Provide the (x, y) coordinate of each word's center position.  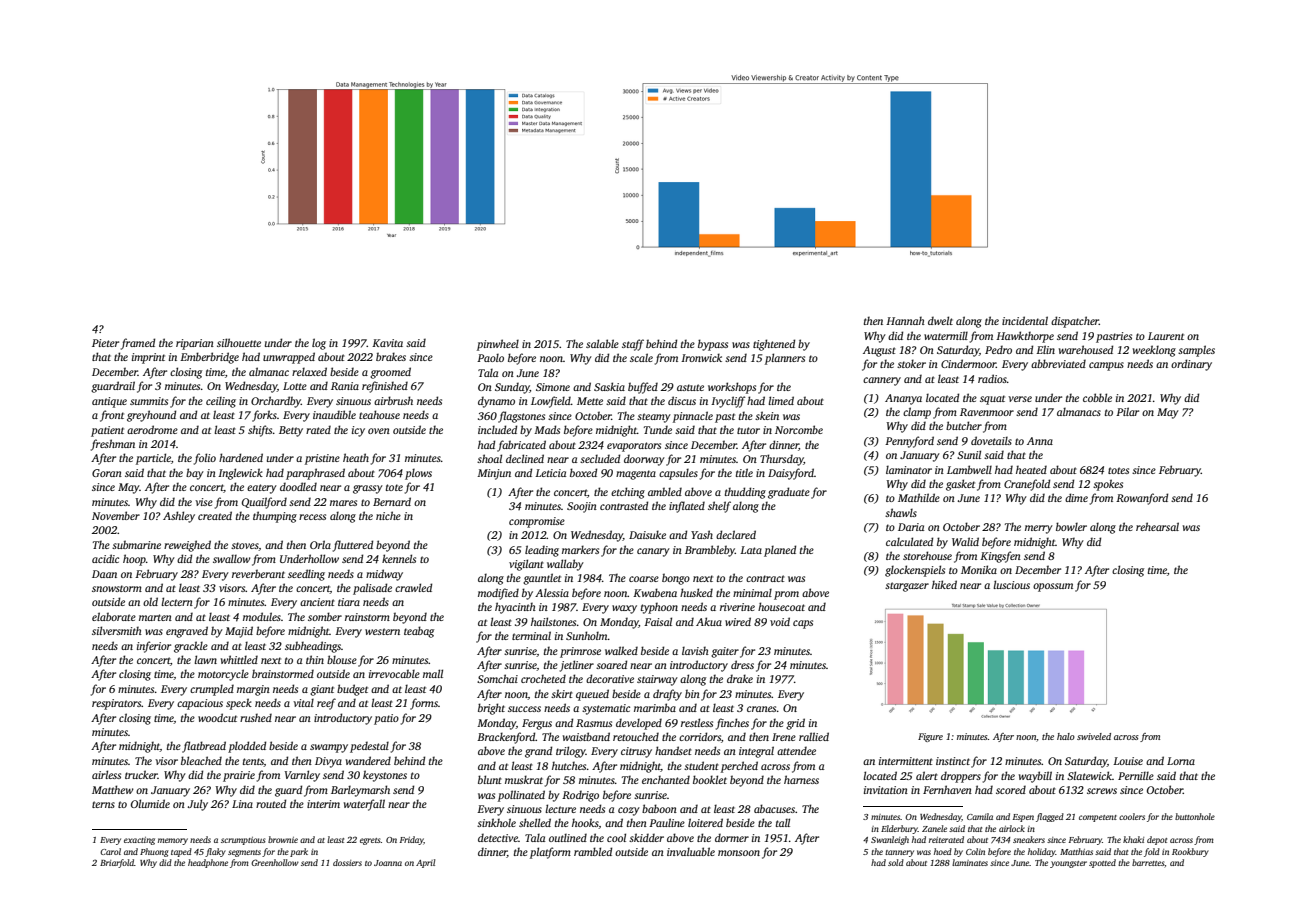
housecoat (781, 606)
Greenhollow (275, 862)
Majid (239, 632)
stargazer (907, 587)
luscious (1011, 584)
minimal (752, 593)
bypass (713, 345)
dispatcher (1075, 322)
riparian (195, 344)
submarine (136, 544)
